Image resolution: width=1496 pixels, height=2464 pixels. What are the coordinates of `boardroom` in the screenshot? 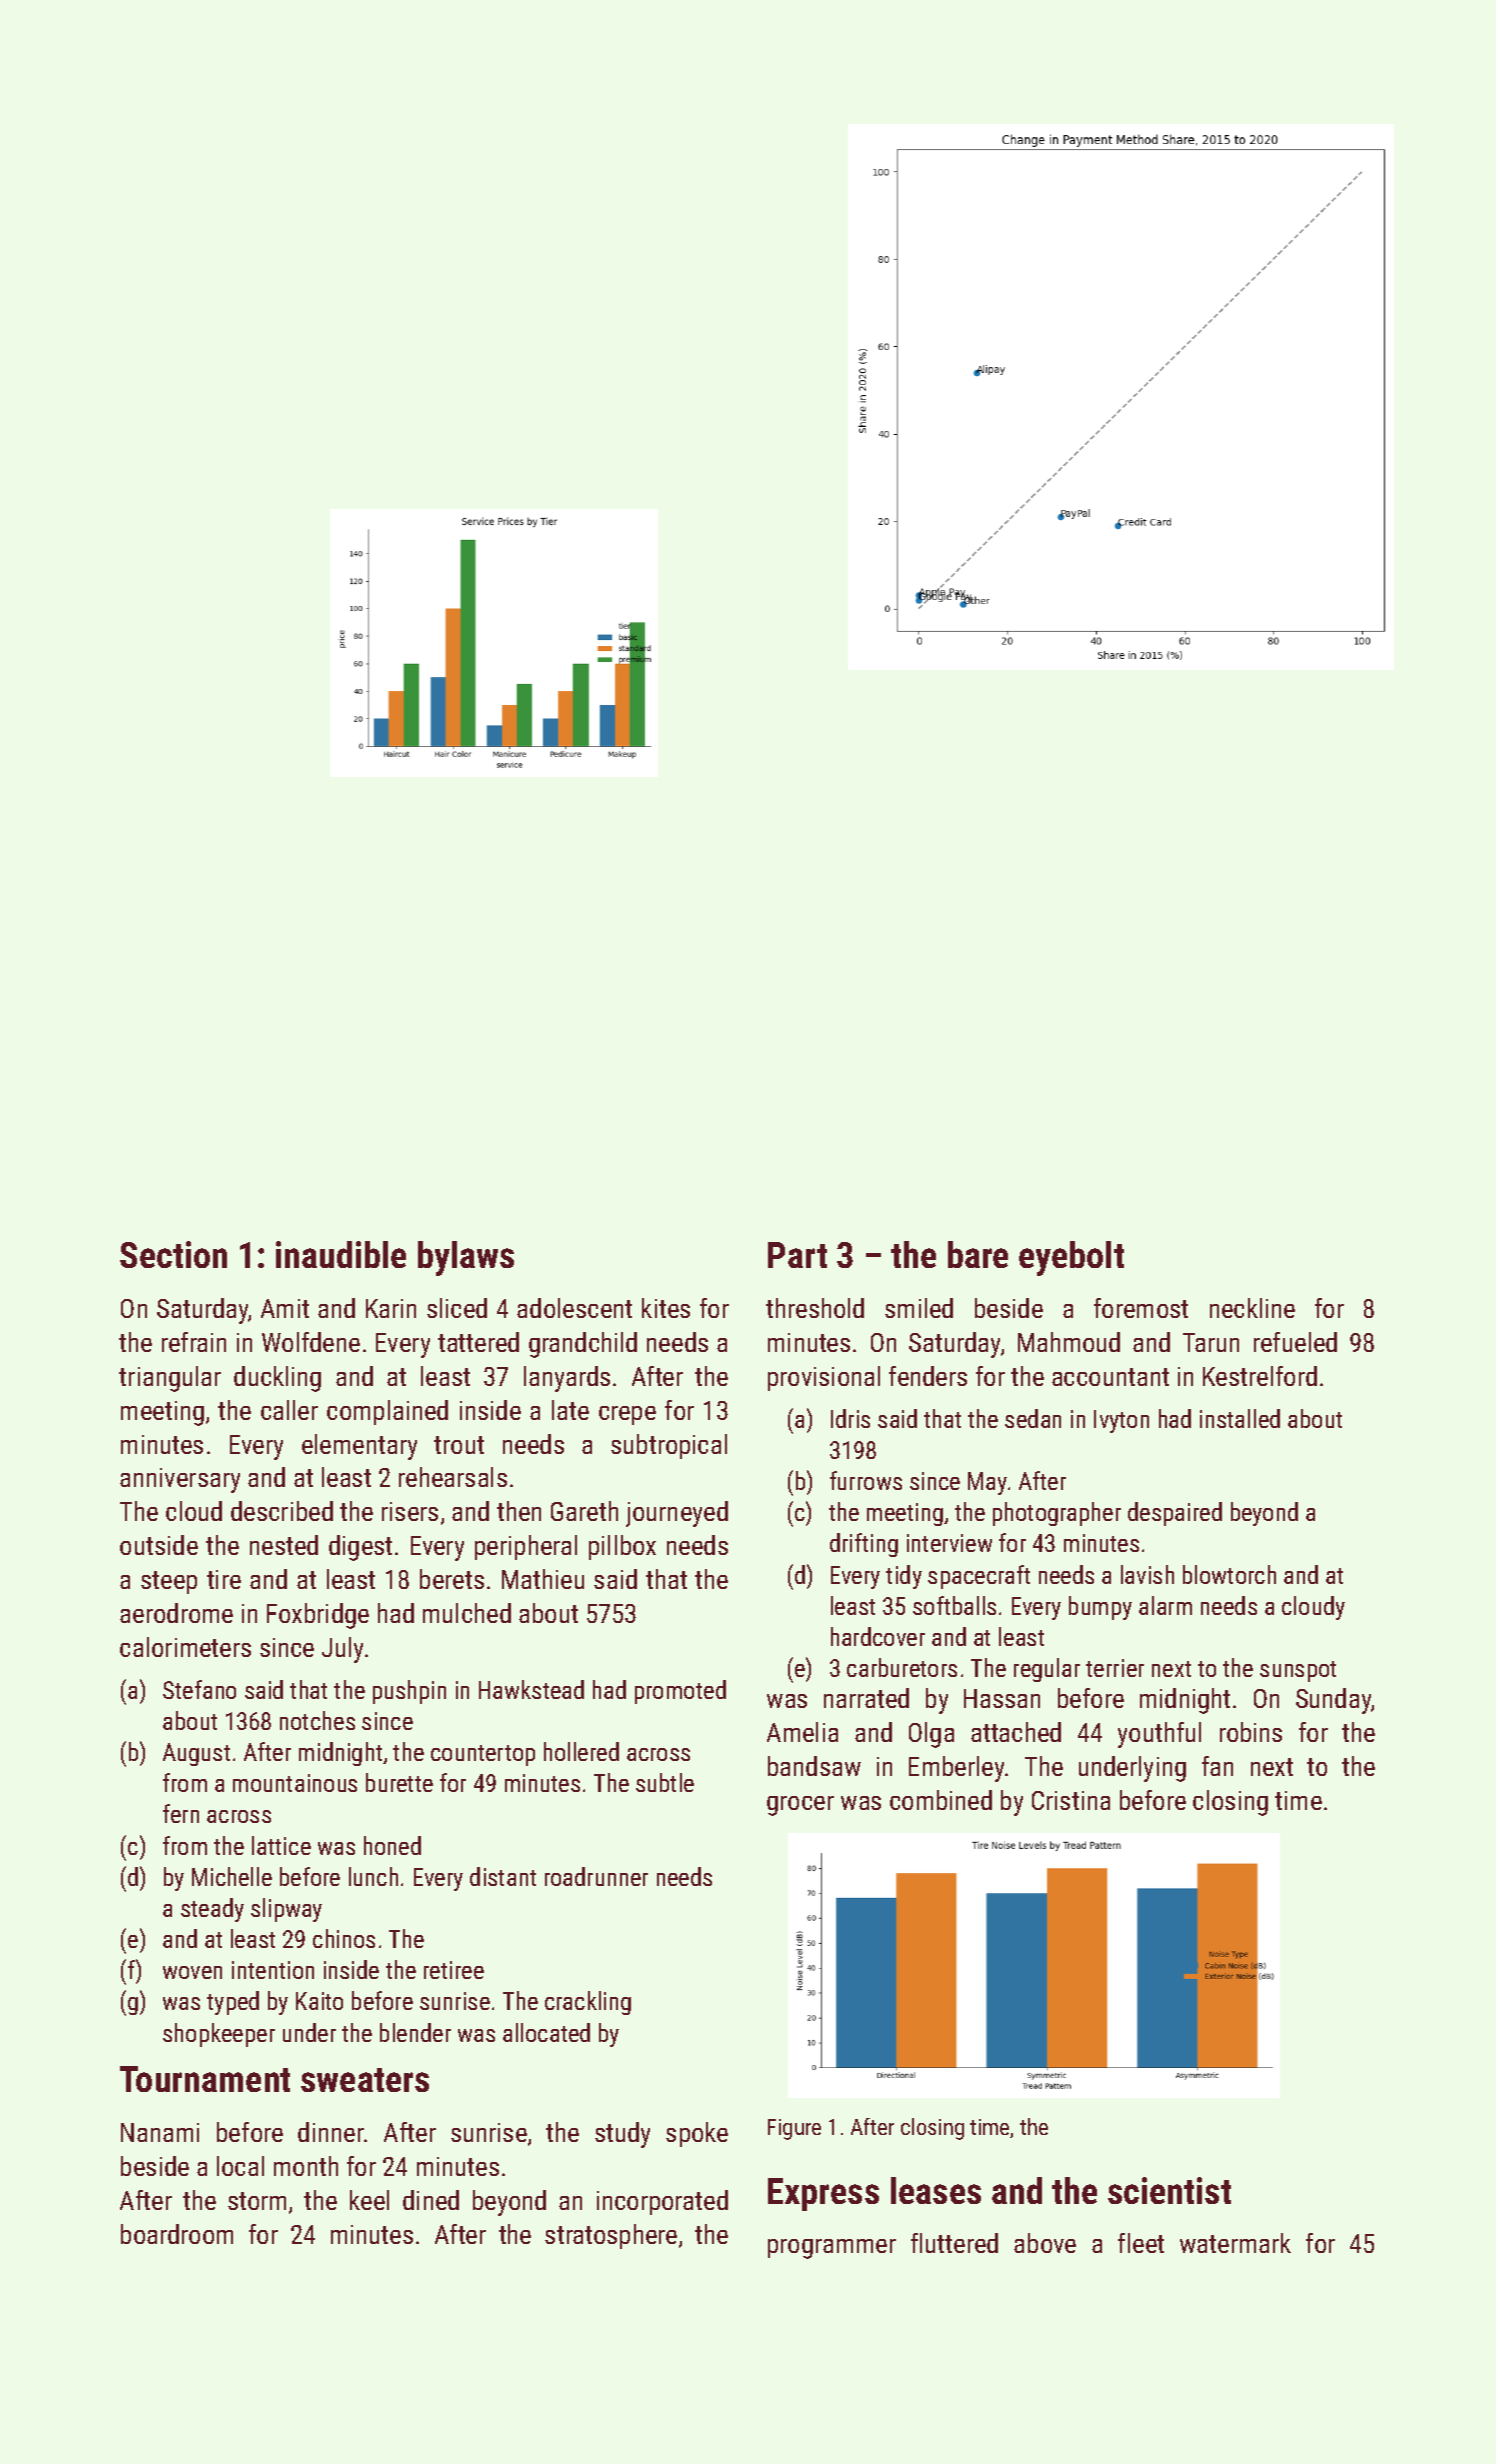 It's located at (177, 2234).
